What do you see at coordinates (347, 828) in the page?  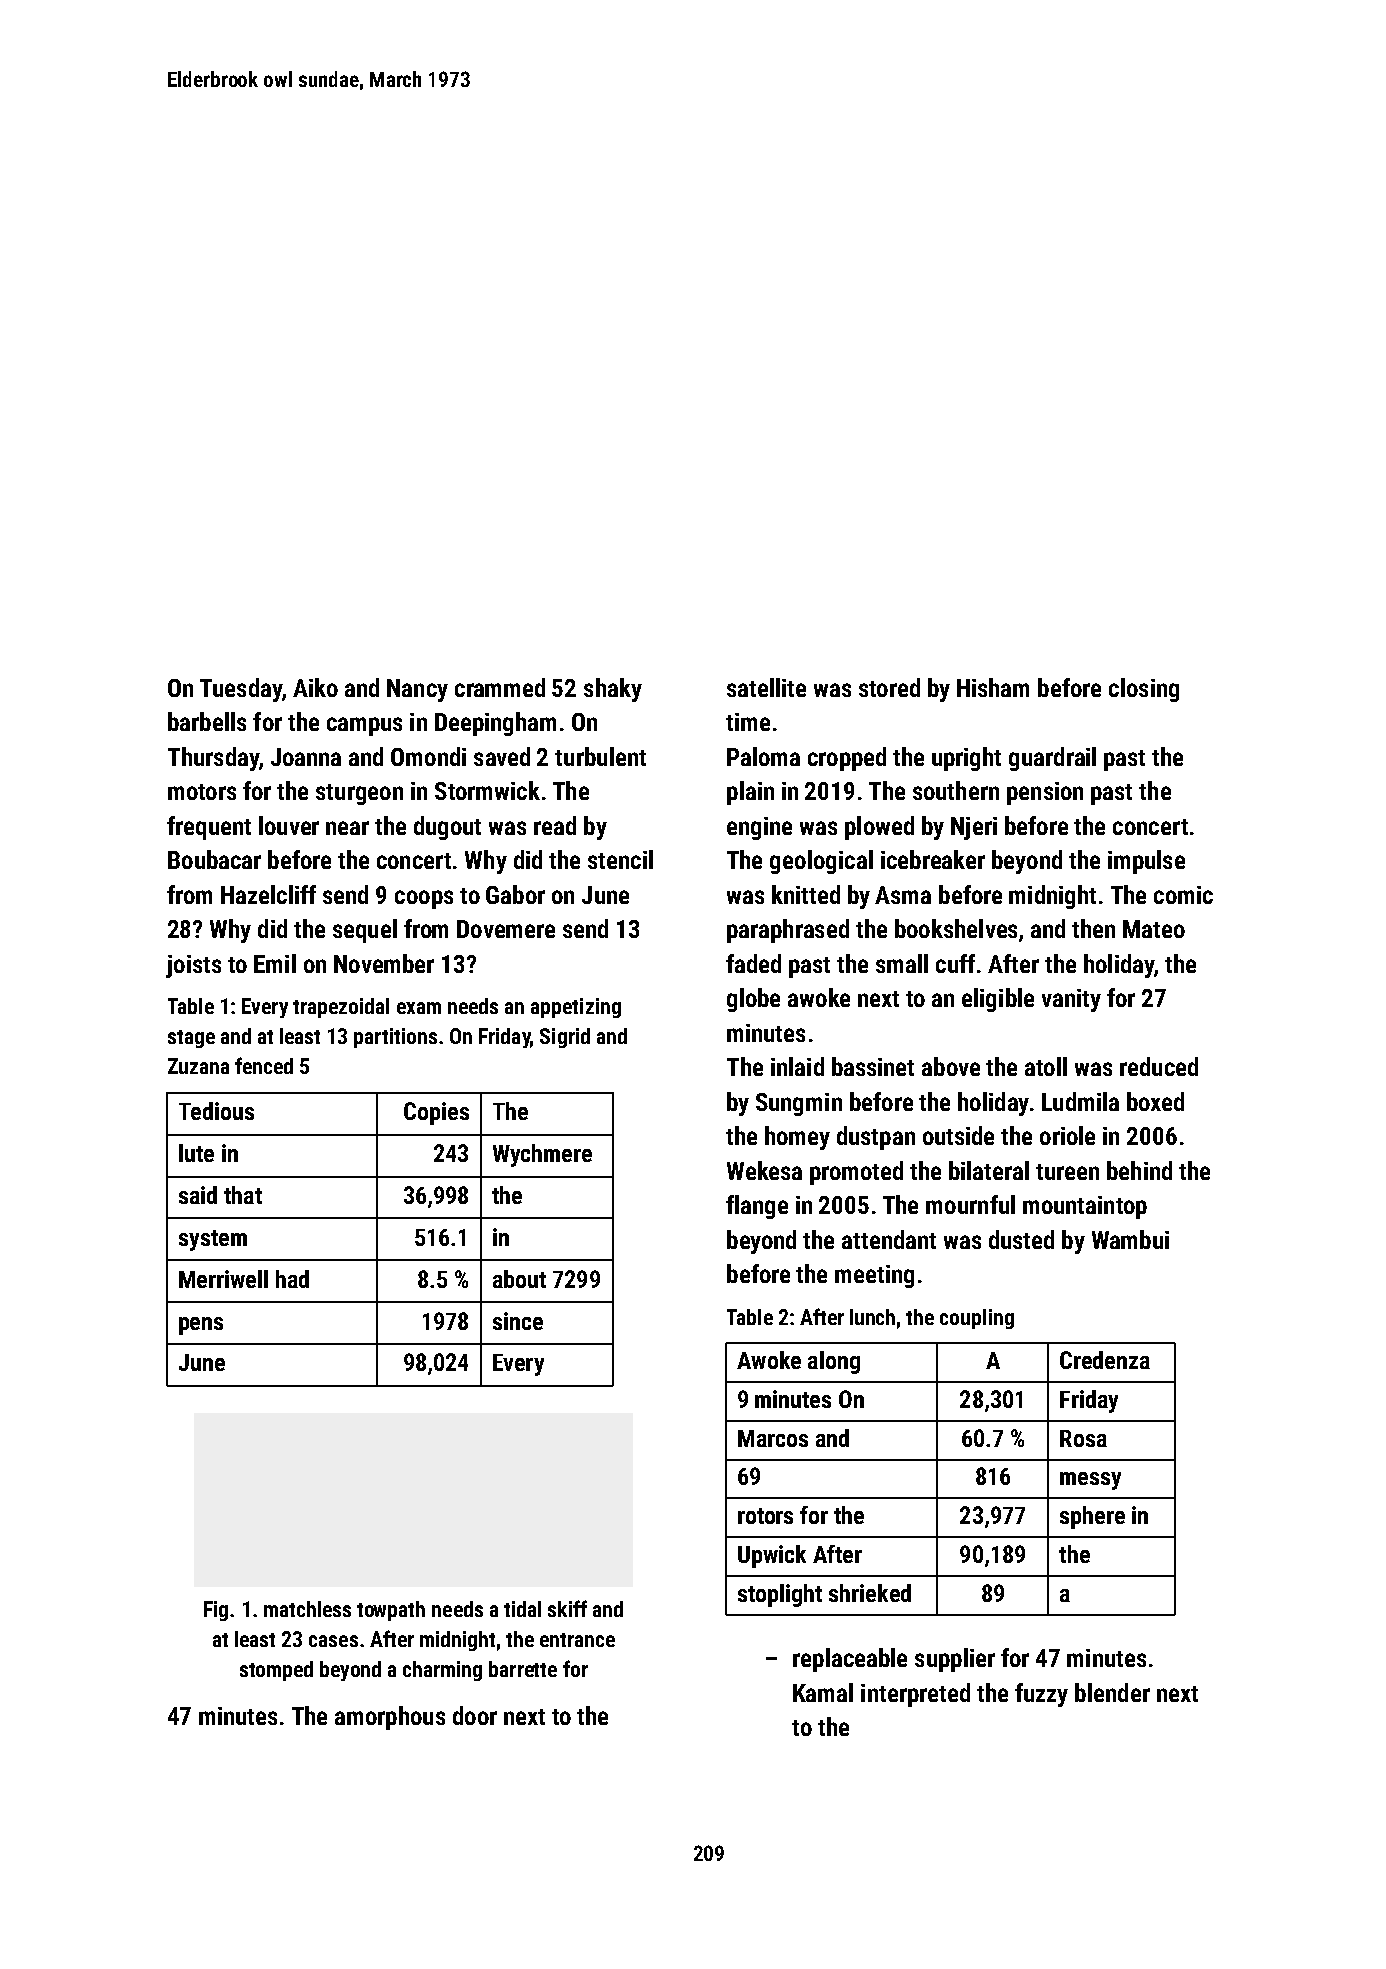 I see `near` at bounding box center [347, 828].
